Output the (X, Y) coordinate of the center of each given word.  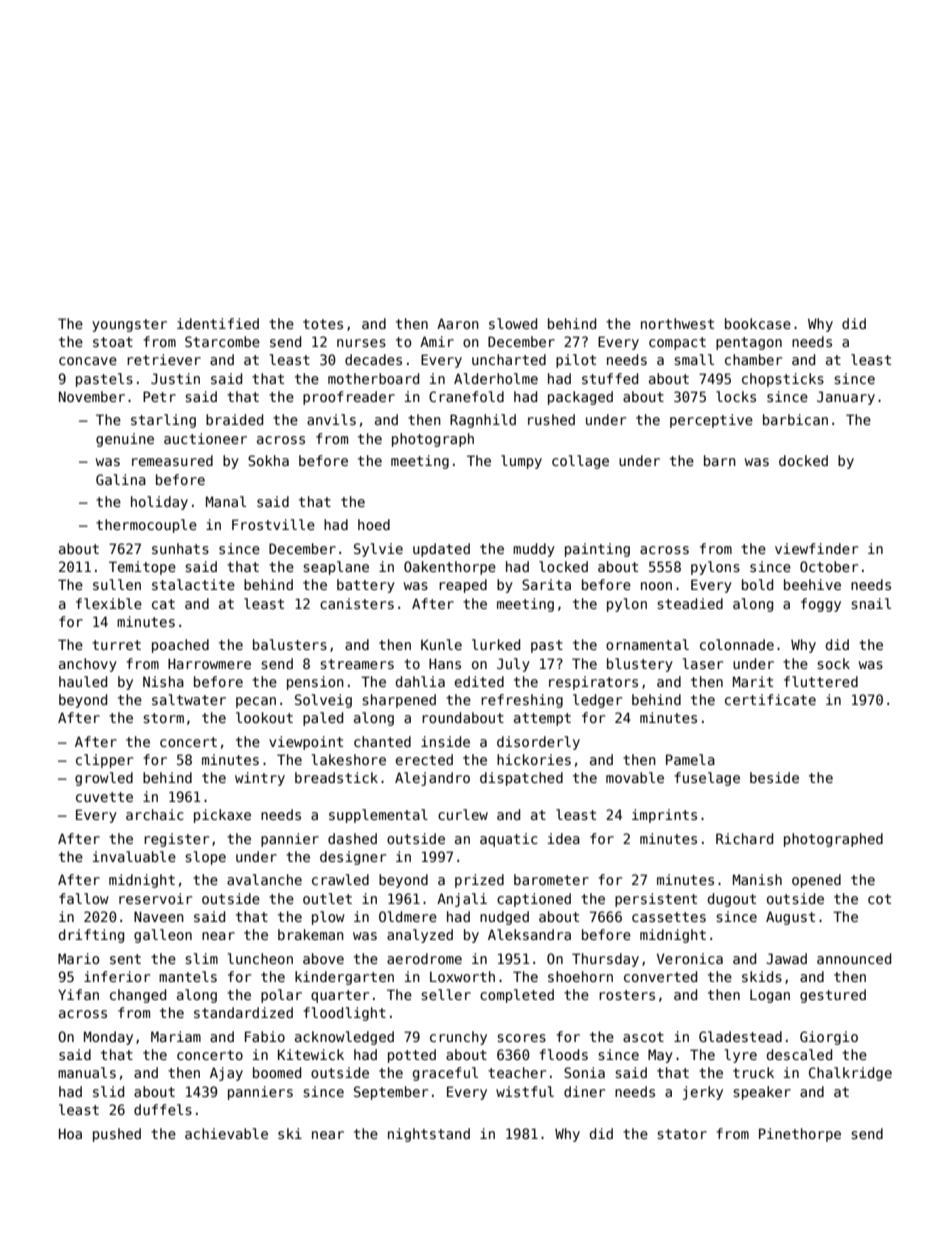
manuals (87, 1072)
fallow (84, 898)
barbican (795, 419)
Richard (744, 838)
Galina (121, 479)
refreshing (522, 701)
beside (774, 777)
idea (564, 838)
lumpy (521, 462)
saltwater (189, 699)
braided (234, 419)
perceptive (711, 421)
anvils (331, 419)
